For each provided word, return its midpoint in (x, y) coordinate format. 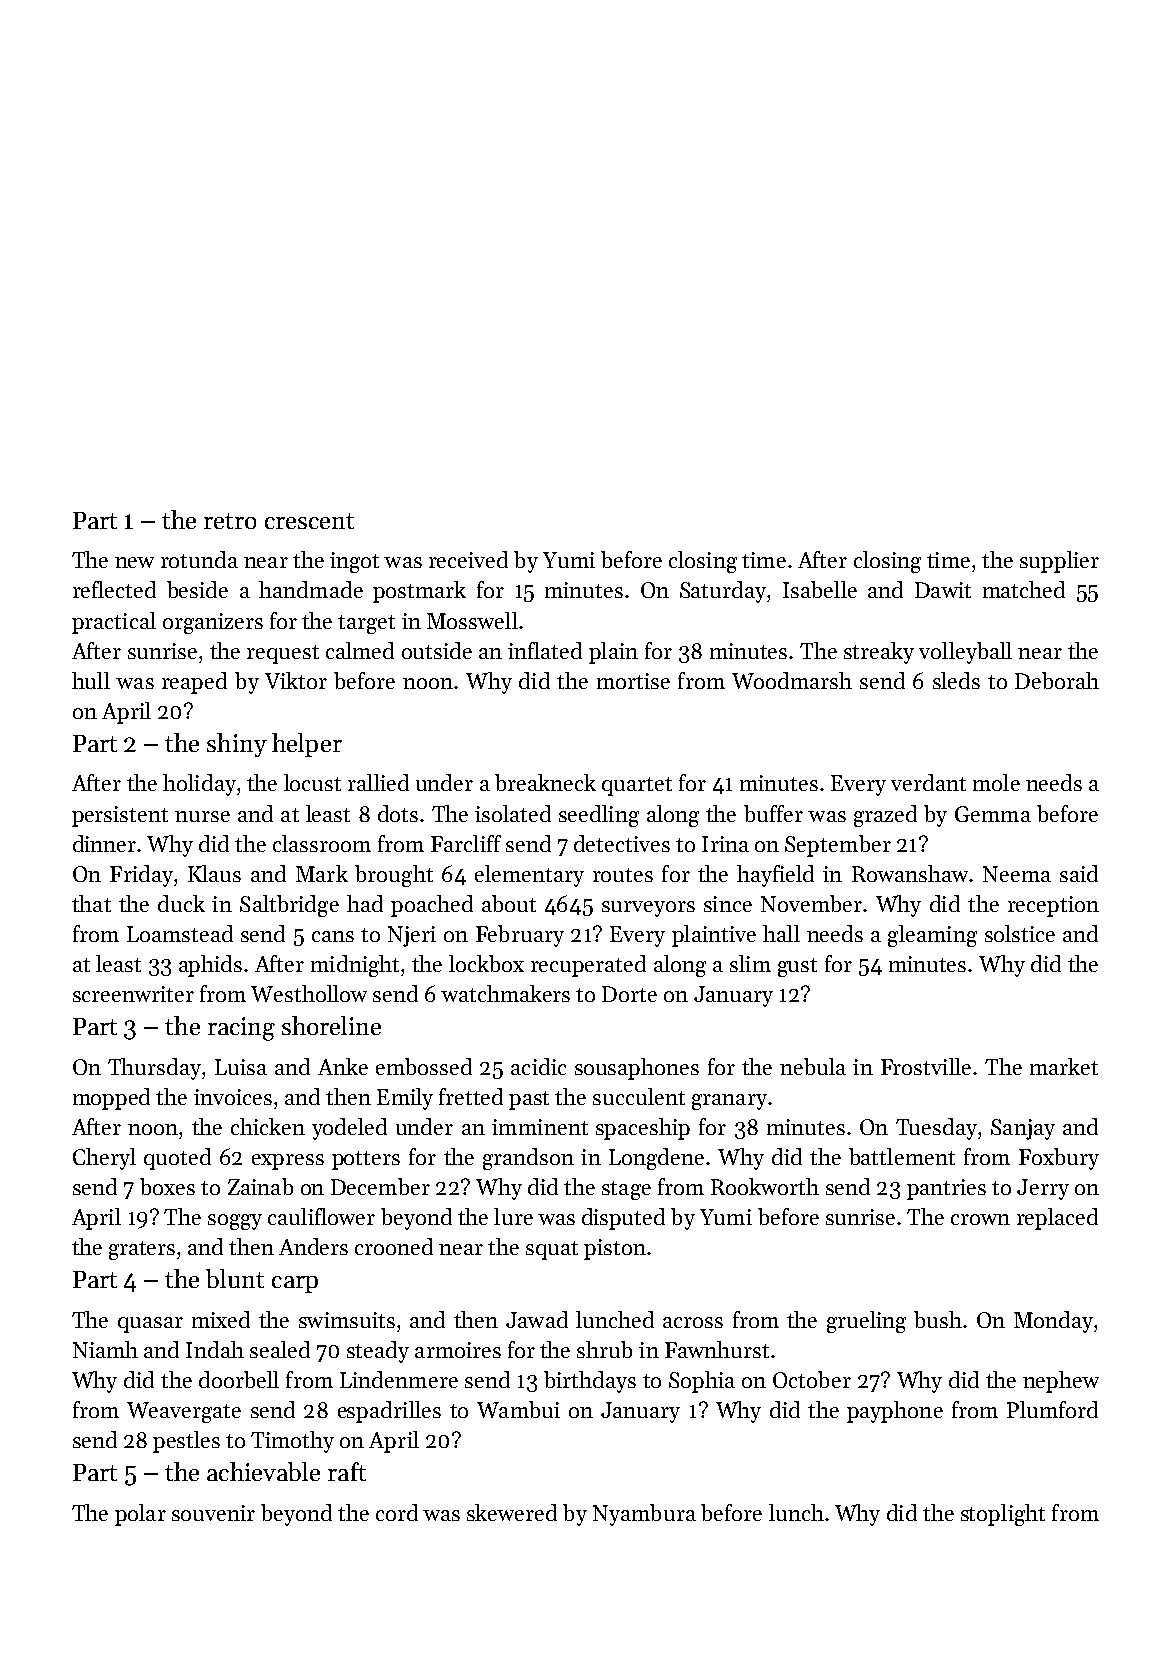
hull (91, 680)
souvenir (213, 1513)
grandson (528, 1159)
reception (1053, 906)
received (468, 559)
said (1079, 873)
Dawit (943, 590)
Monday (1053, 1322)
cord (397, 1512)
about (509, 903)
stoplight (1003, 1515)
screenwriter (133, 994)
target (366, 624)
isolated (513, 813)
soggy (235, 1222)
